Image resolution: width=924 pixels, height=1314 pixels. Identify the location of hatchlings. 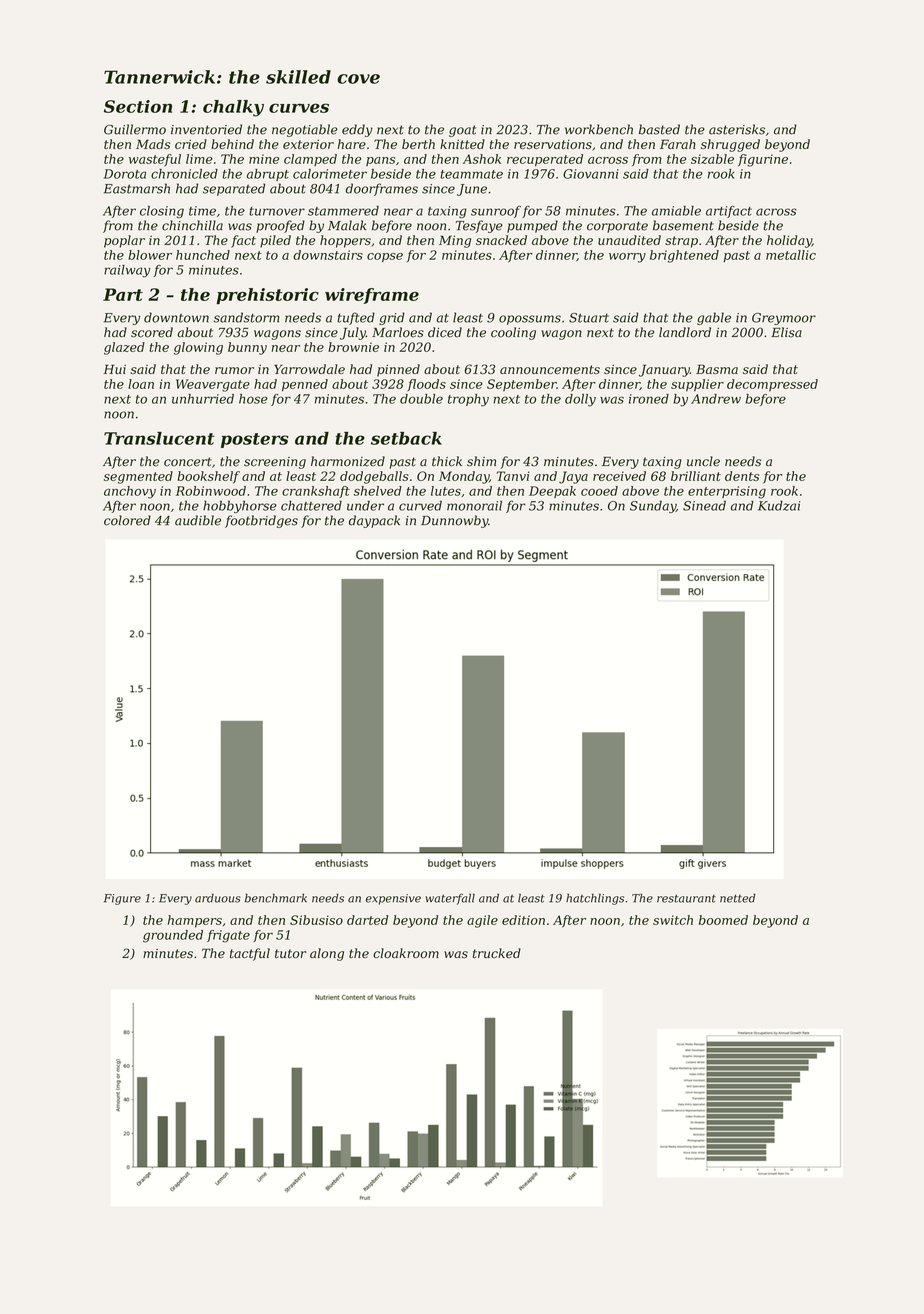
(595, 899).
